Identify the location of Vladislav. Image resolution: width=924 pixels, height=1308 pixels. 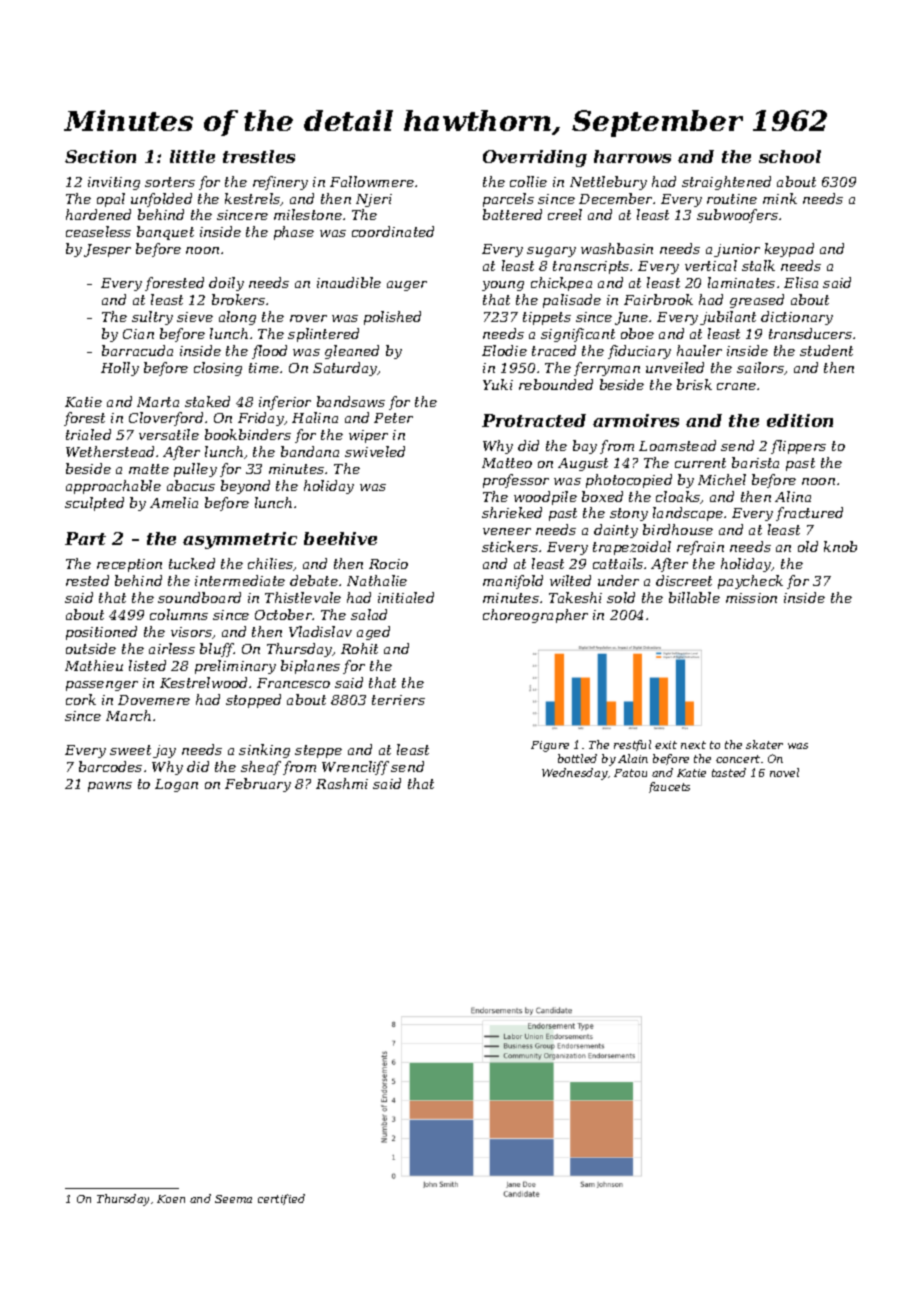
(320, 631).
